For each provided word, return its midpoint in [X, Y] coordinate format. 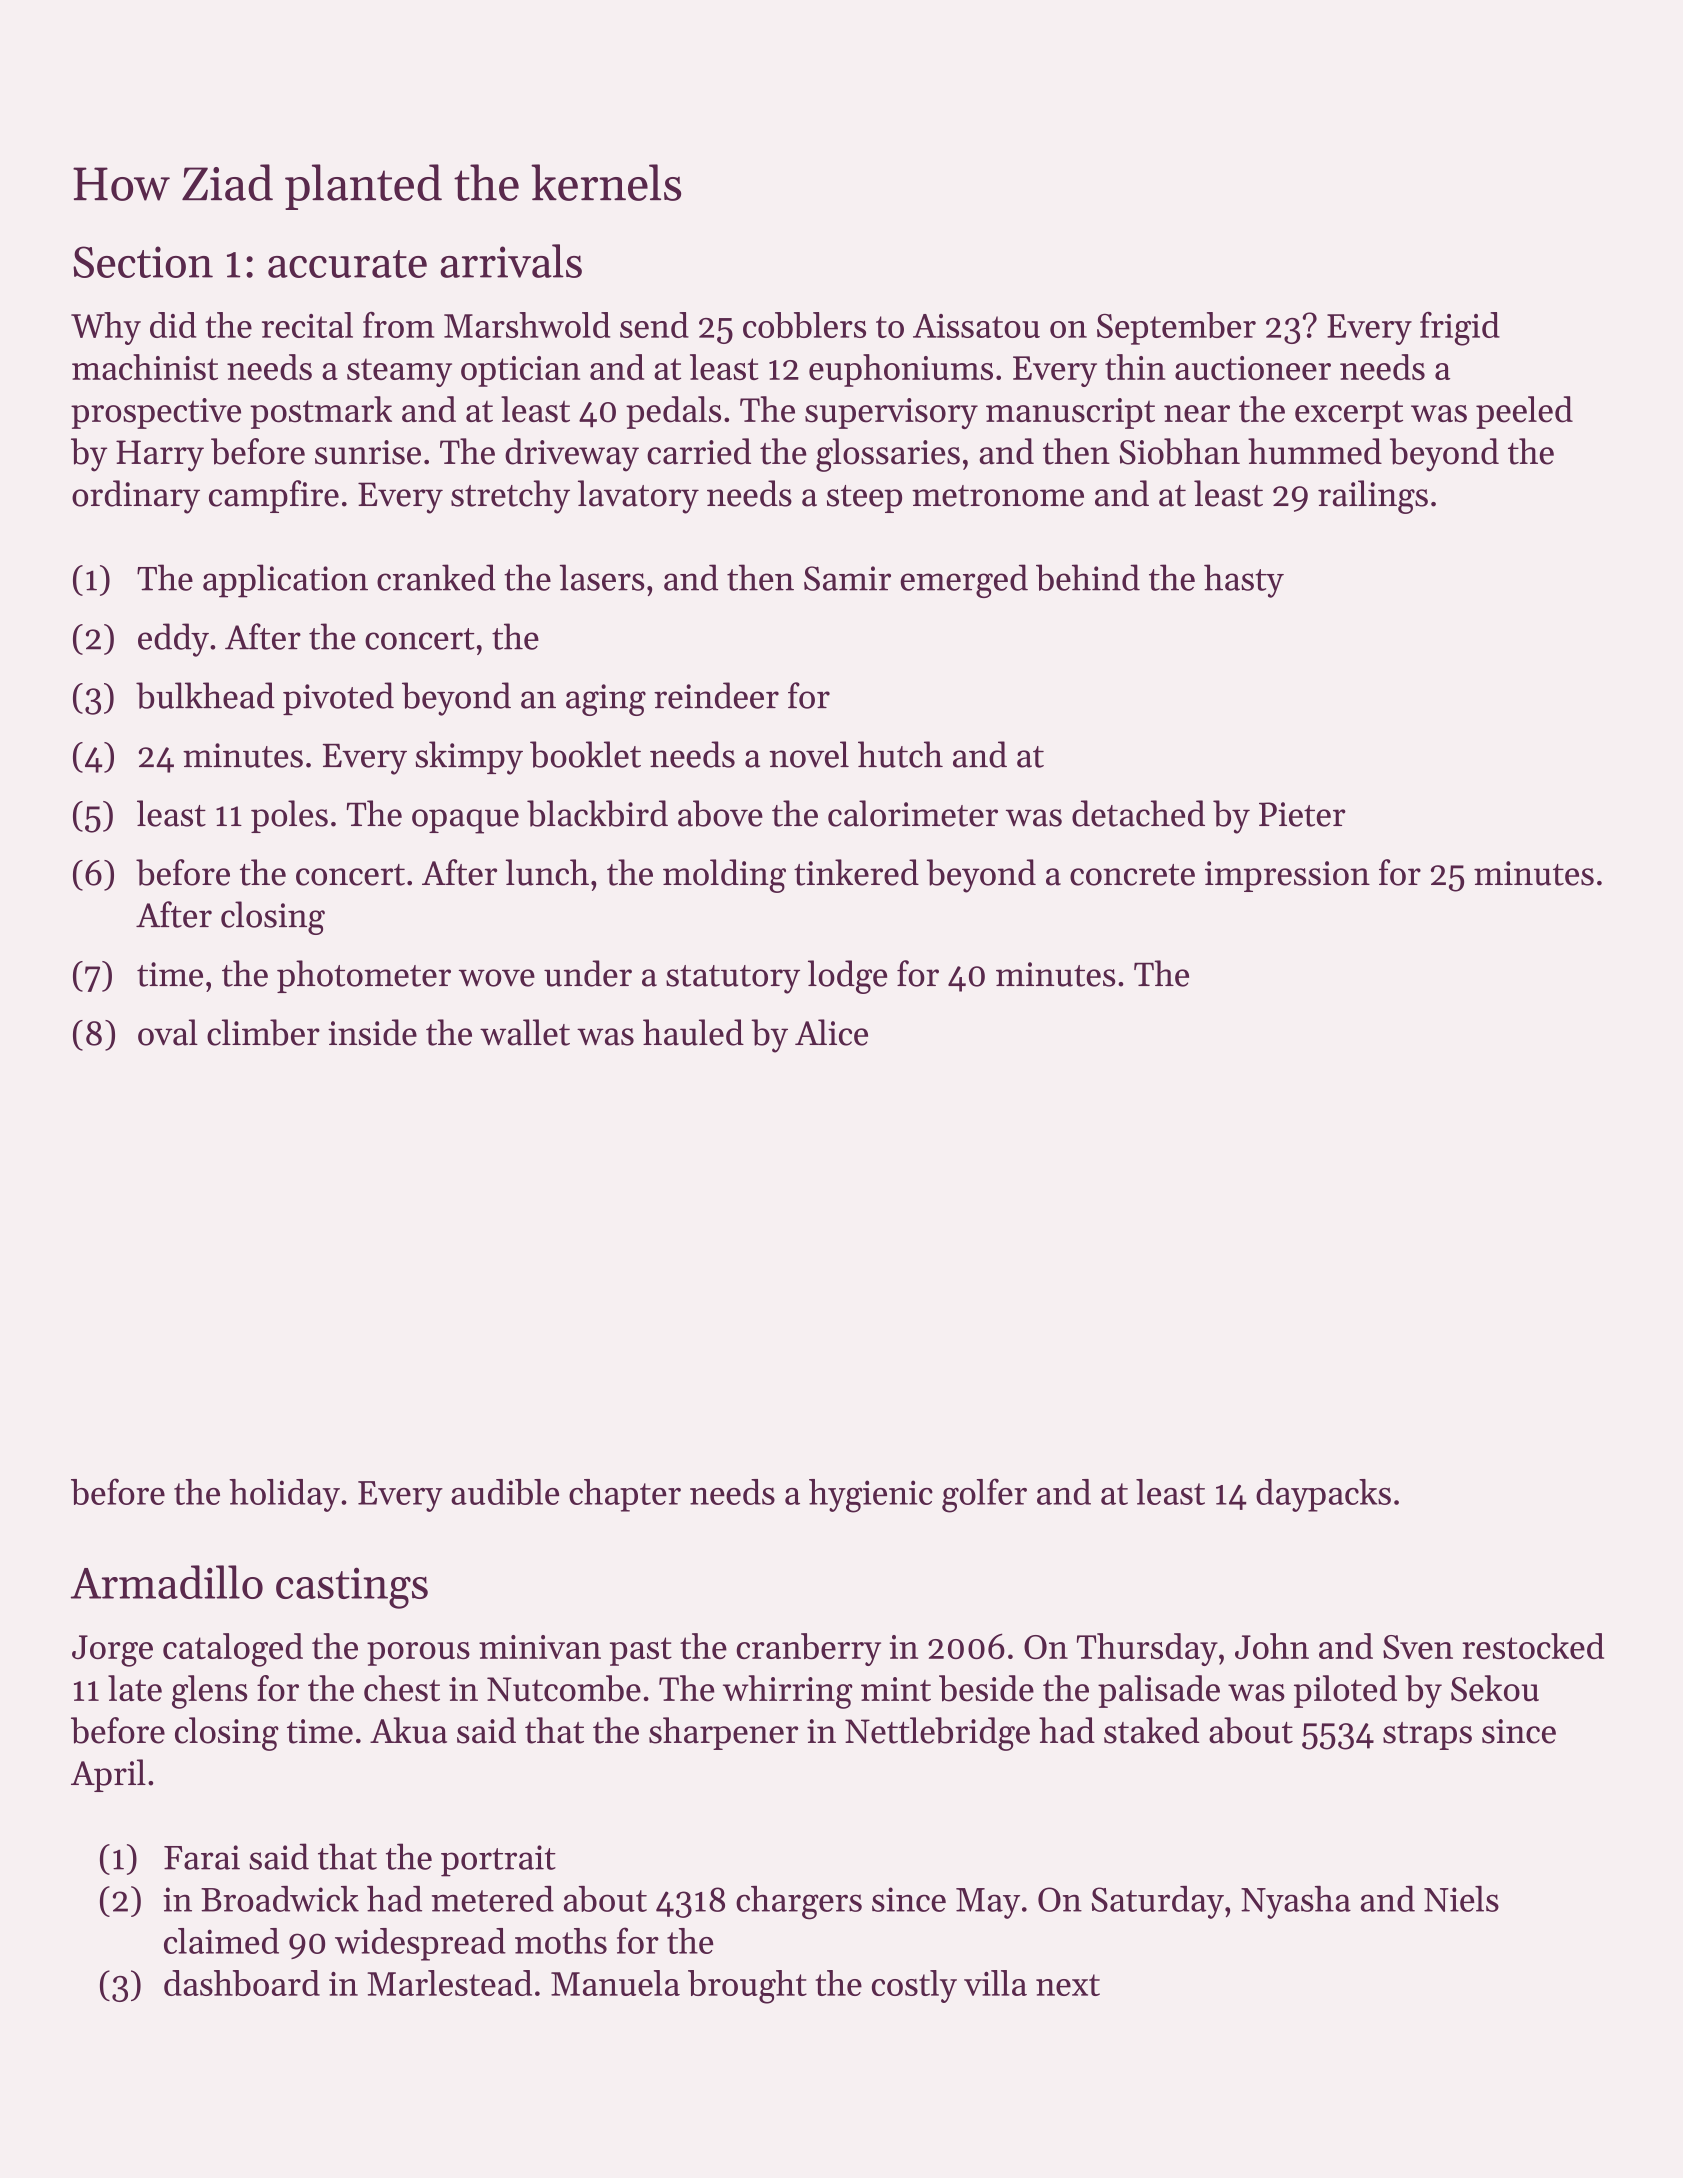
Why [106, 328]
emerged [964, 581]
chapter [625, 1495]
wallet [525, 1032]
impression [1287, 876]
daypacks [1323, 1495]
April [108, 1775]
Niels [1461, 1899]
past [641, 1651]
